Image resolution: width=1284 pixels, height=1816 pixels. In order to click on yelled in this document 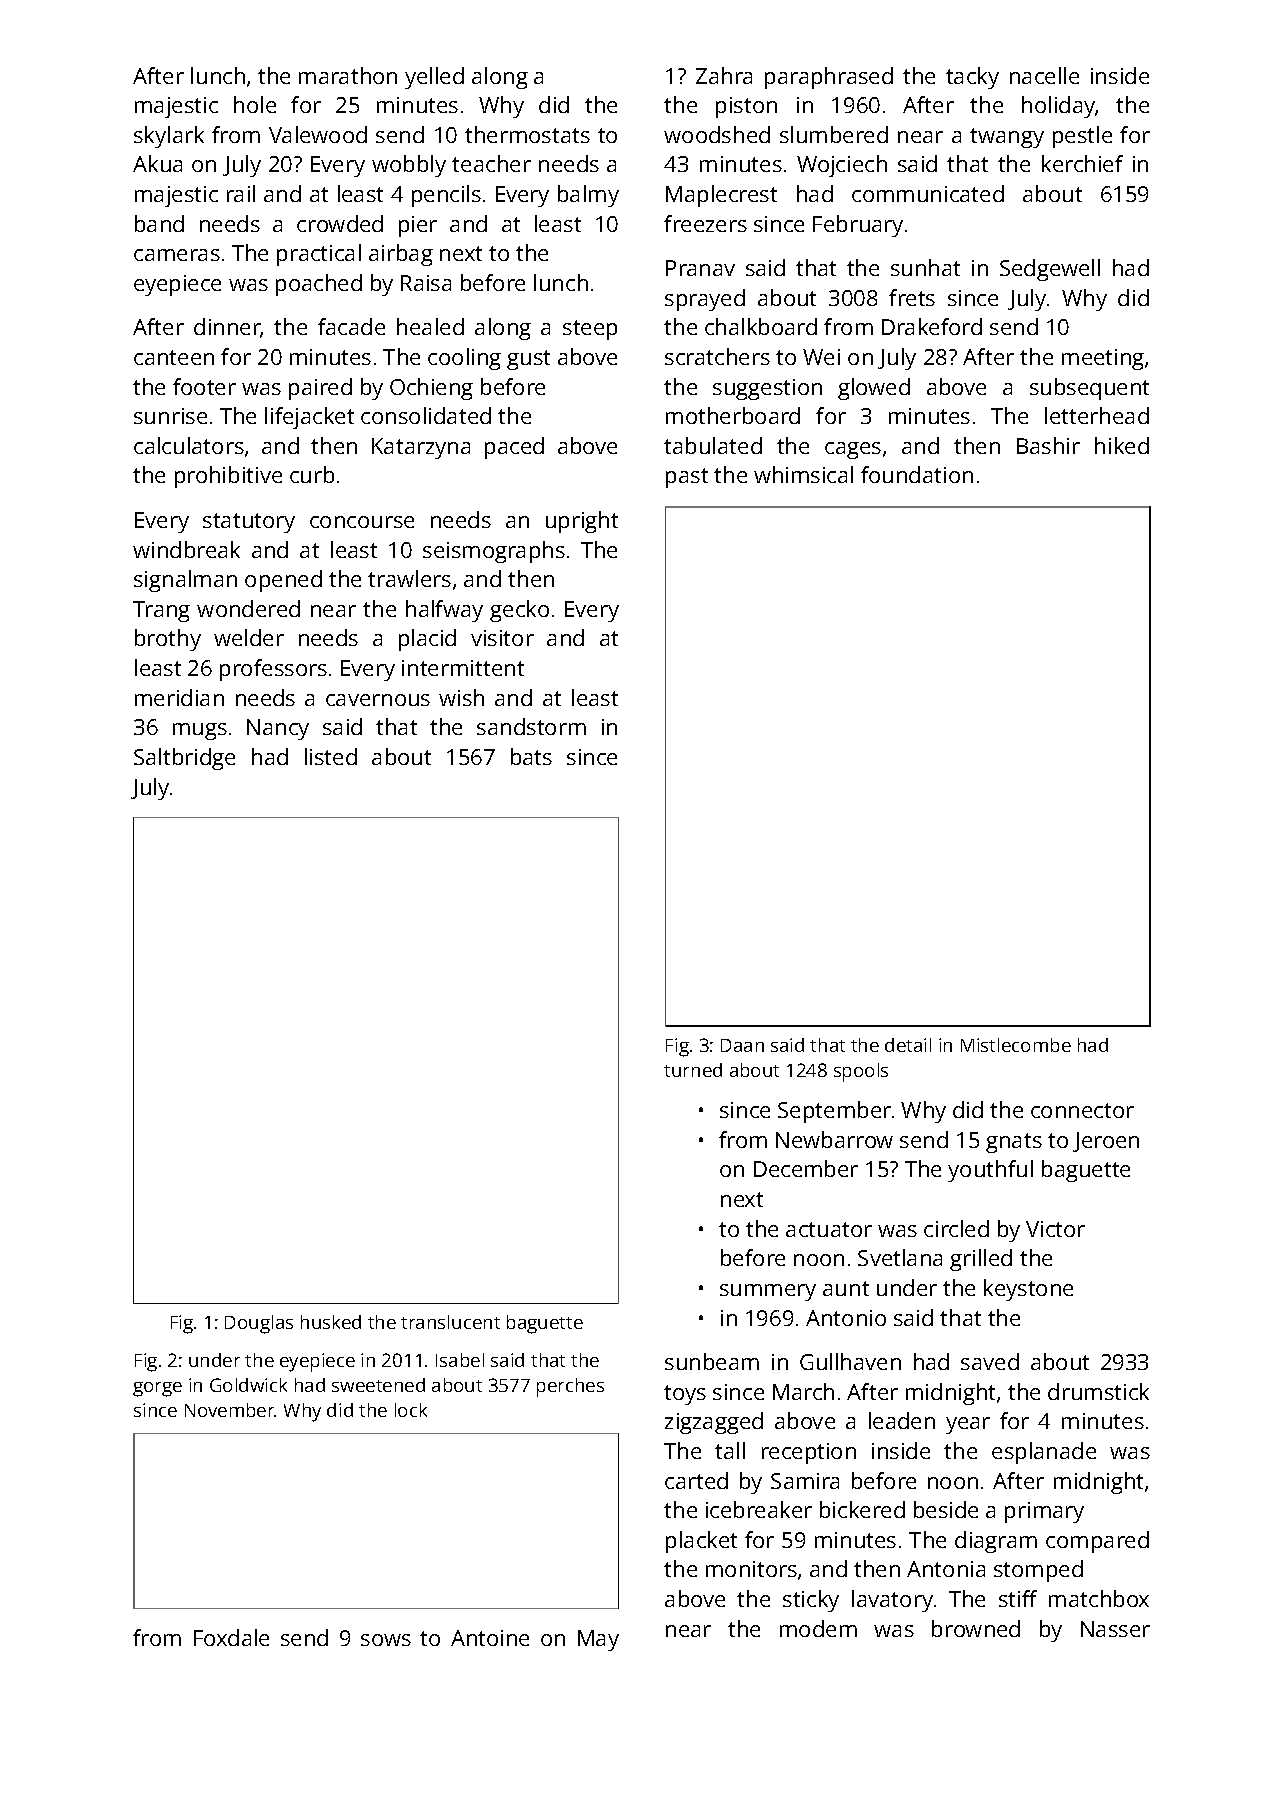, I will do `click(434, 78)`.
